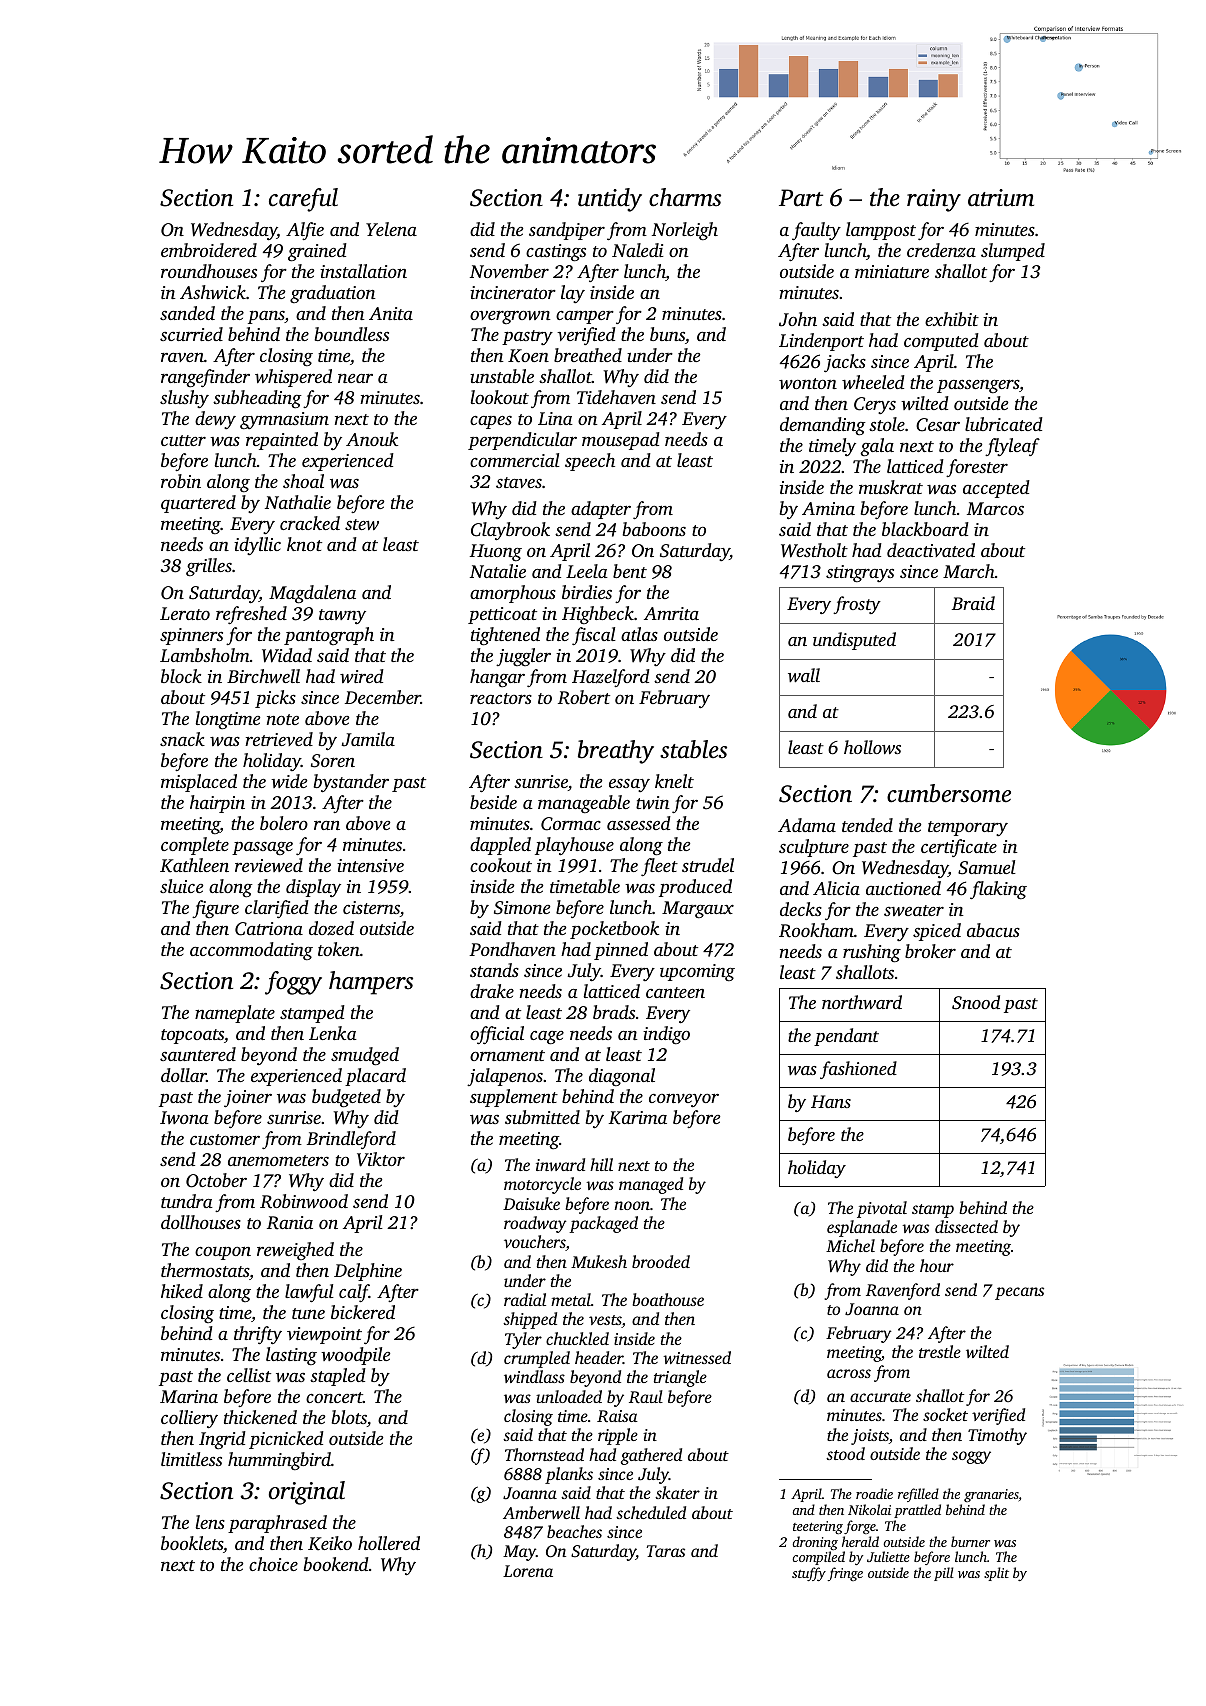 This image has height=1706, width=1206. I want to click on Michel, so click(850, 1245).
